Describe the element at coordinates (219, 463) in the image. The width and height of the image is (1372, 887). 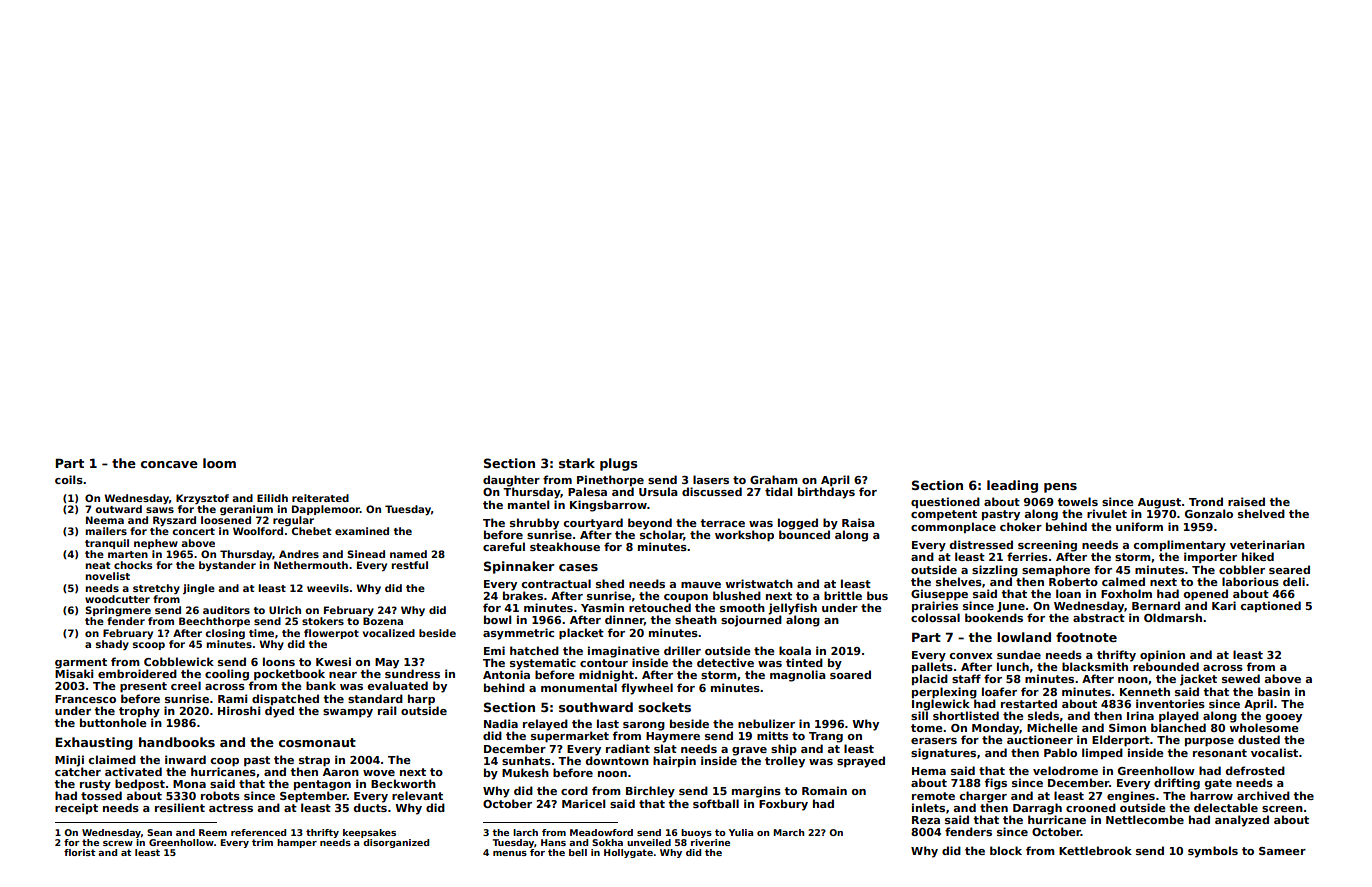
I see `loom` at that location.
